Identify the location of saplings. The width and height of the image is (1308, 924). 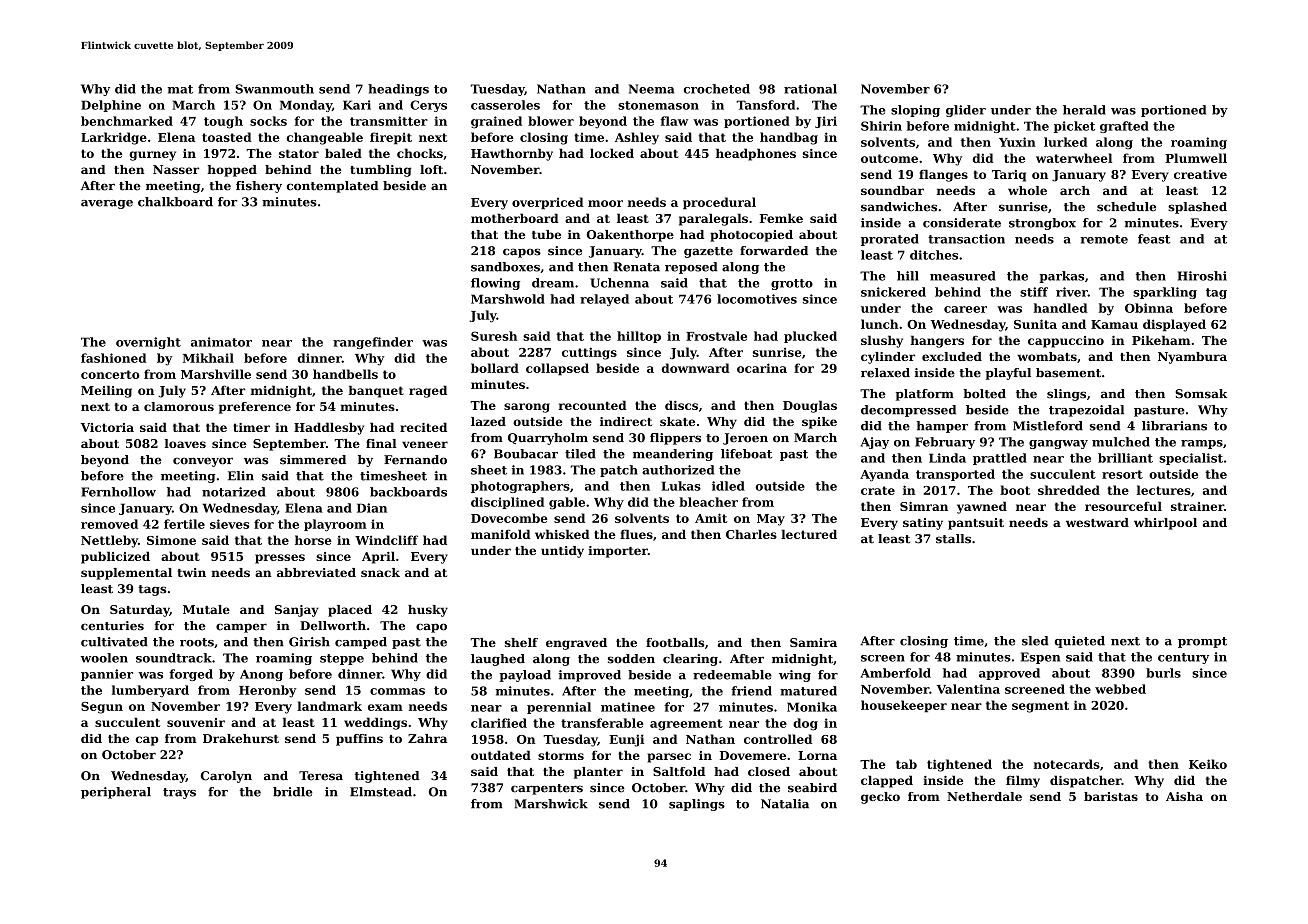
(697, 805).
